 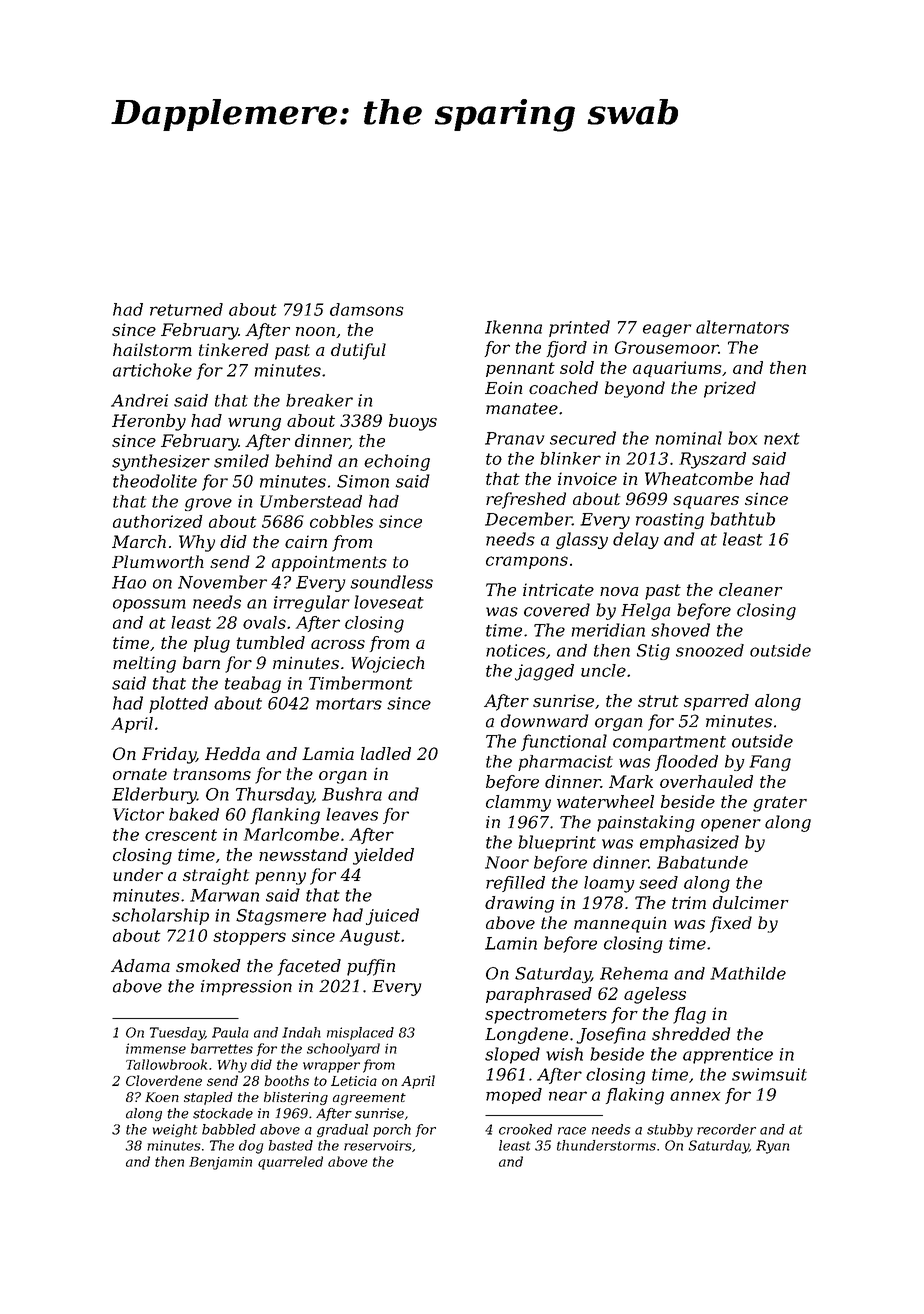 I want to click on Ikenna, so click(x=513, y=327).
